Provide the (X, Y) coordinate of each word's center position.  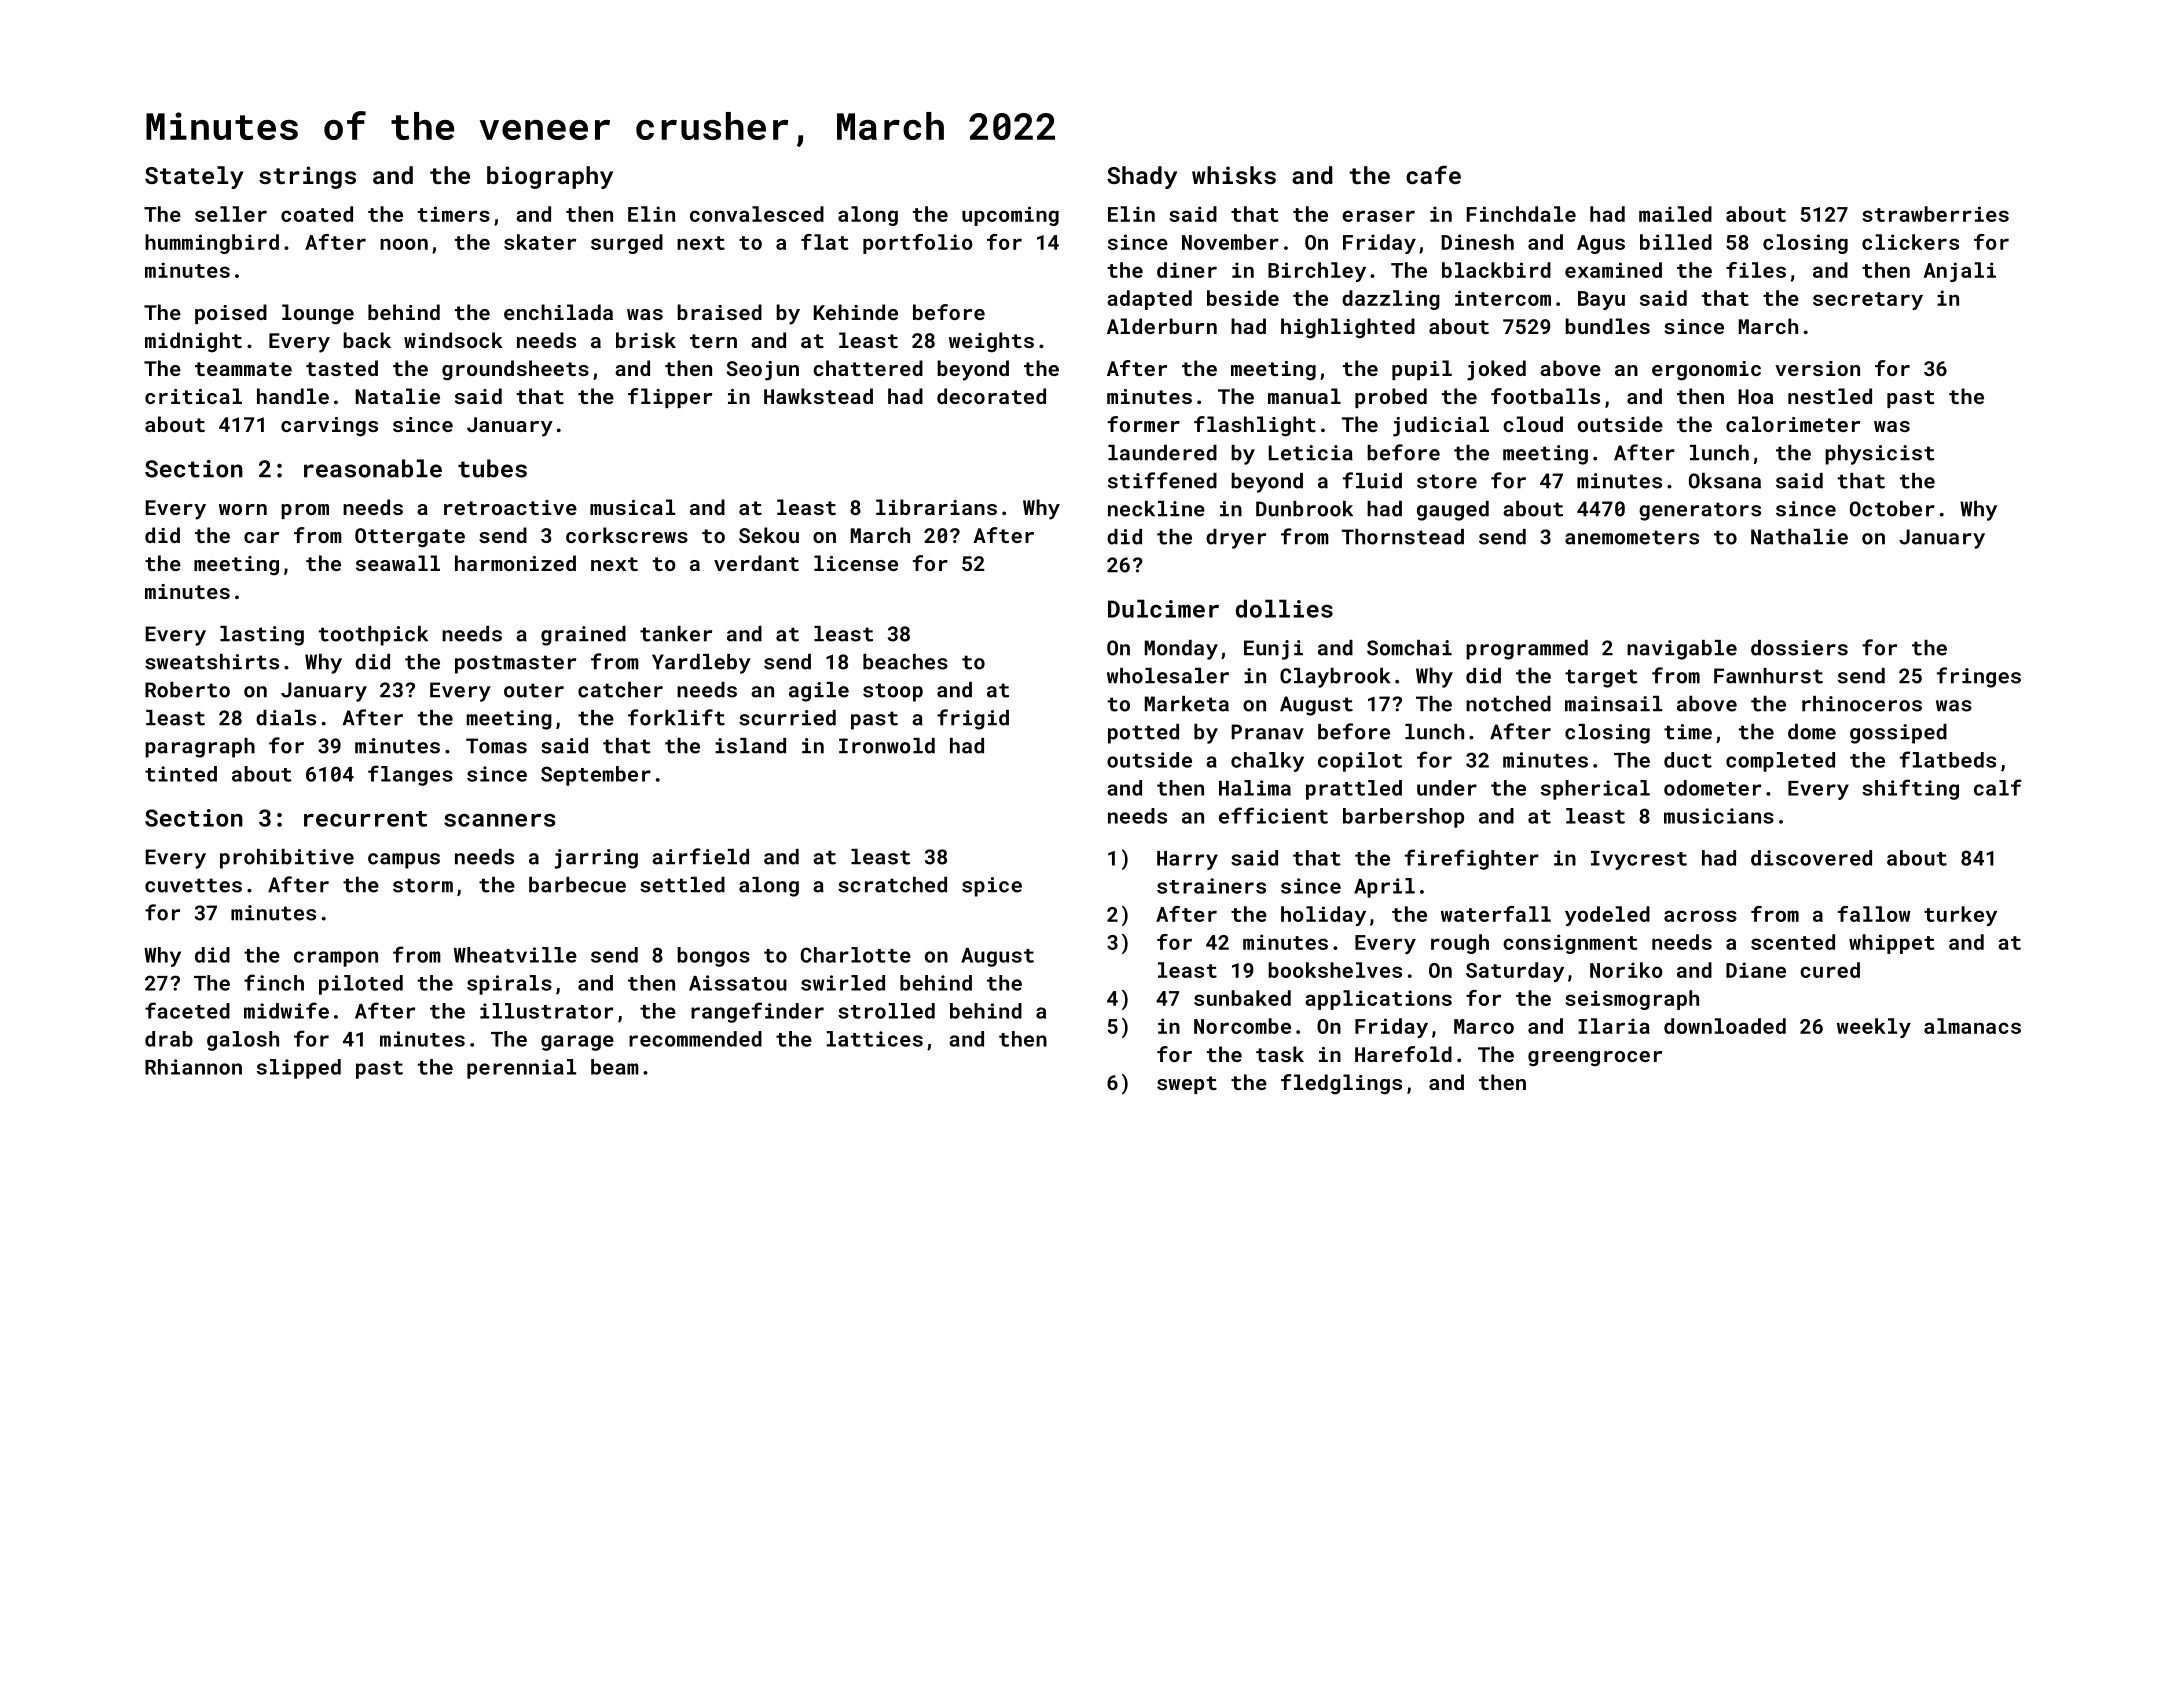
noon (404, 244)
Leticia (1311, 453)
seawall (398, 563)
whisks (1234, 175)
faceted (187, 1010)
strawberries (1935, 214)
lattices (875, 1039)
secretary (1868, 301)
